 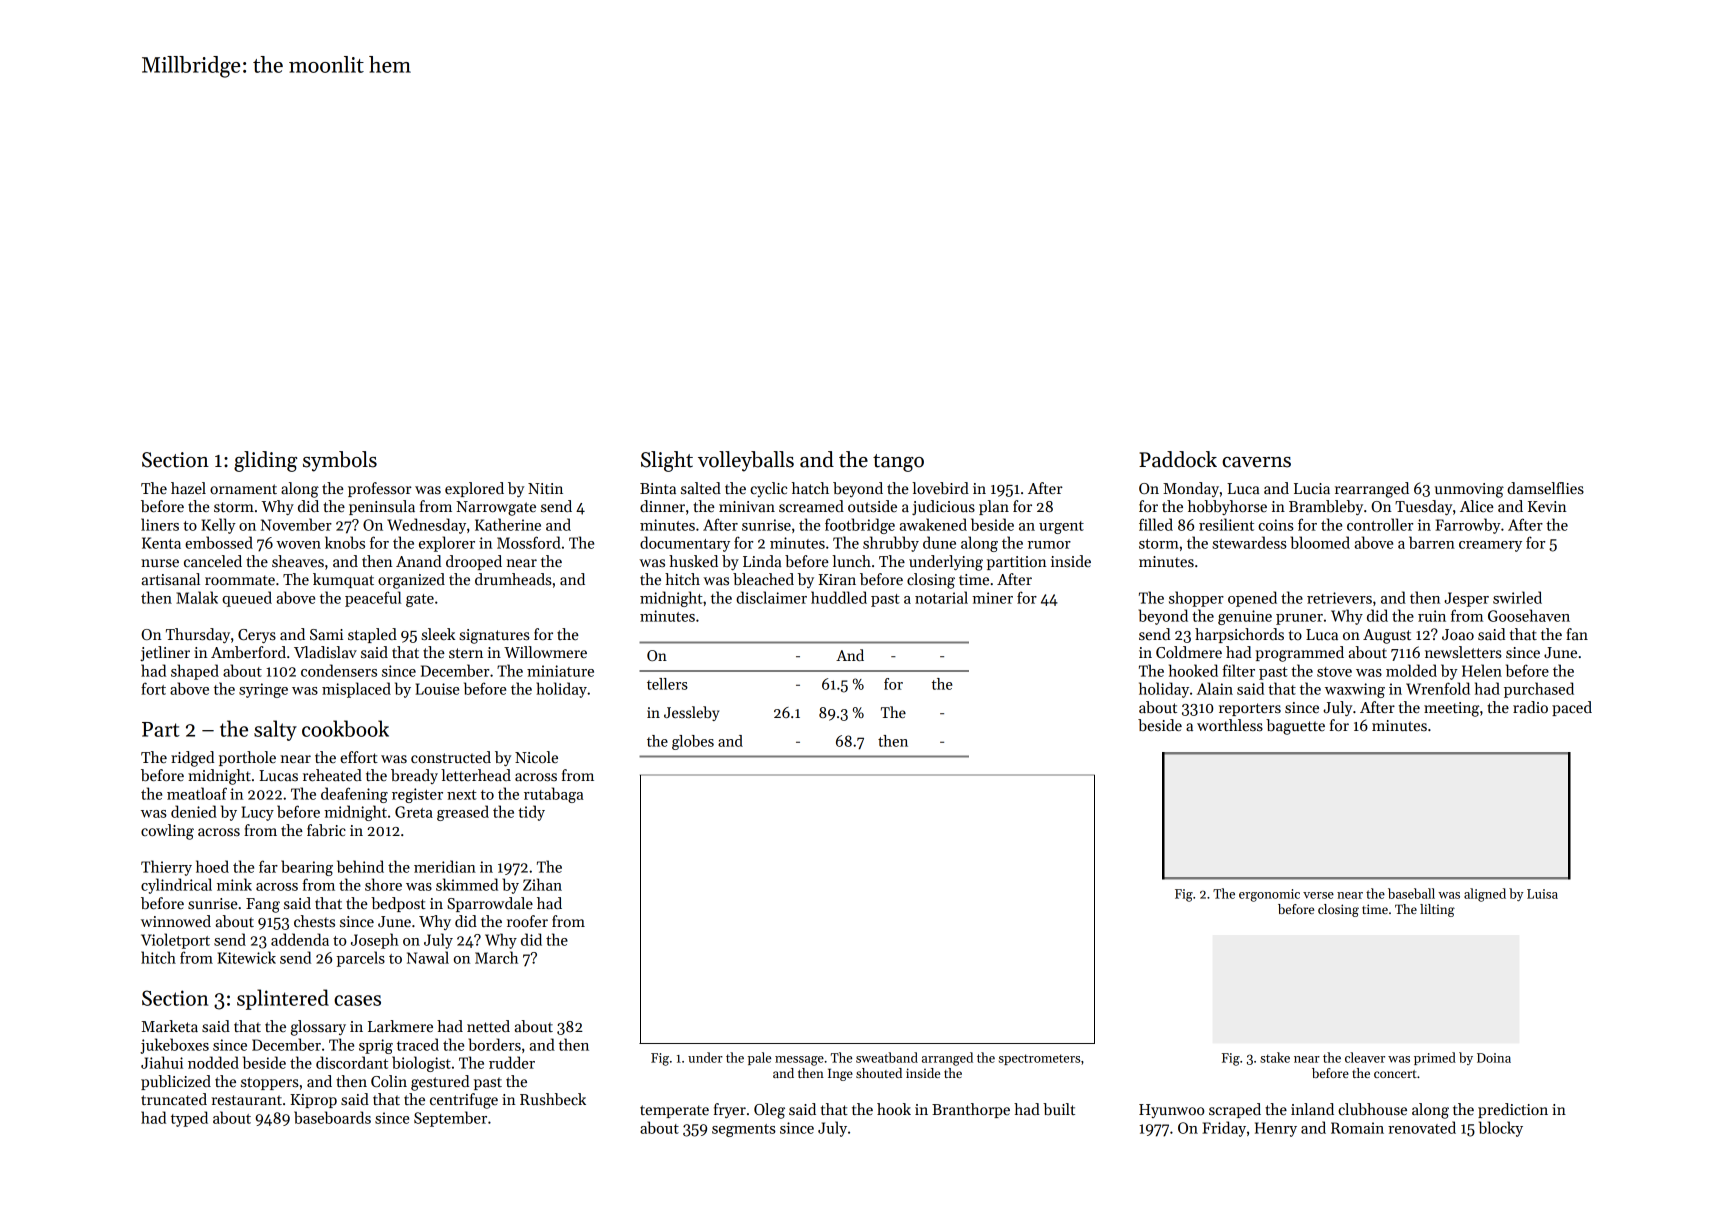 What do you see at coordinates (1468, 526) in the image?
I see `Farrowby` at bounding box center [1468, 526].
